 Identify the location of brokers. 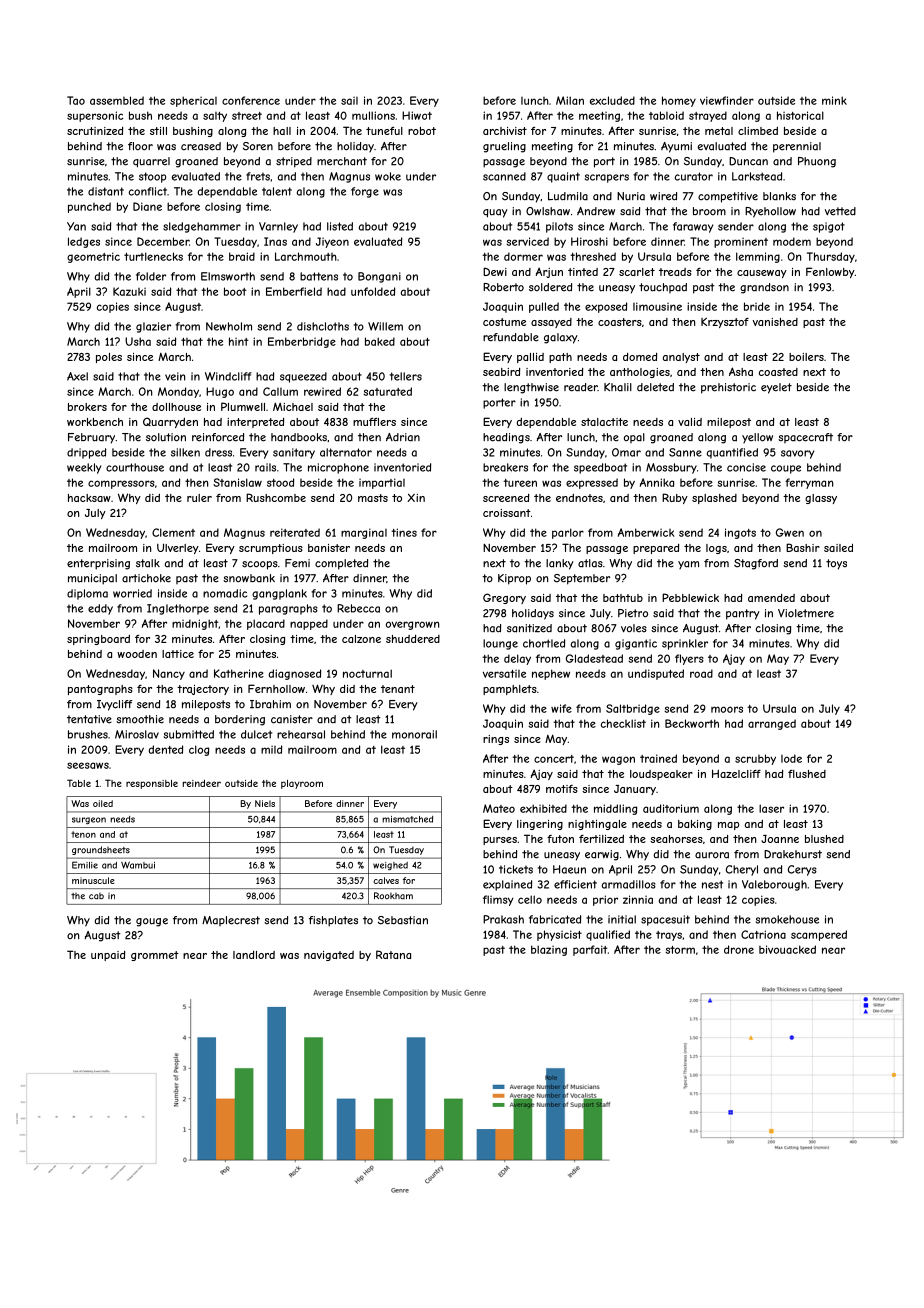
(87, 407).
